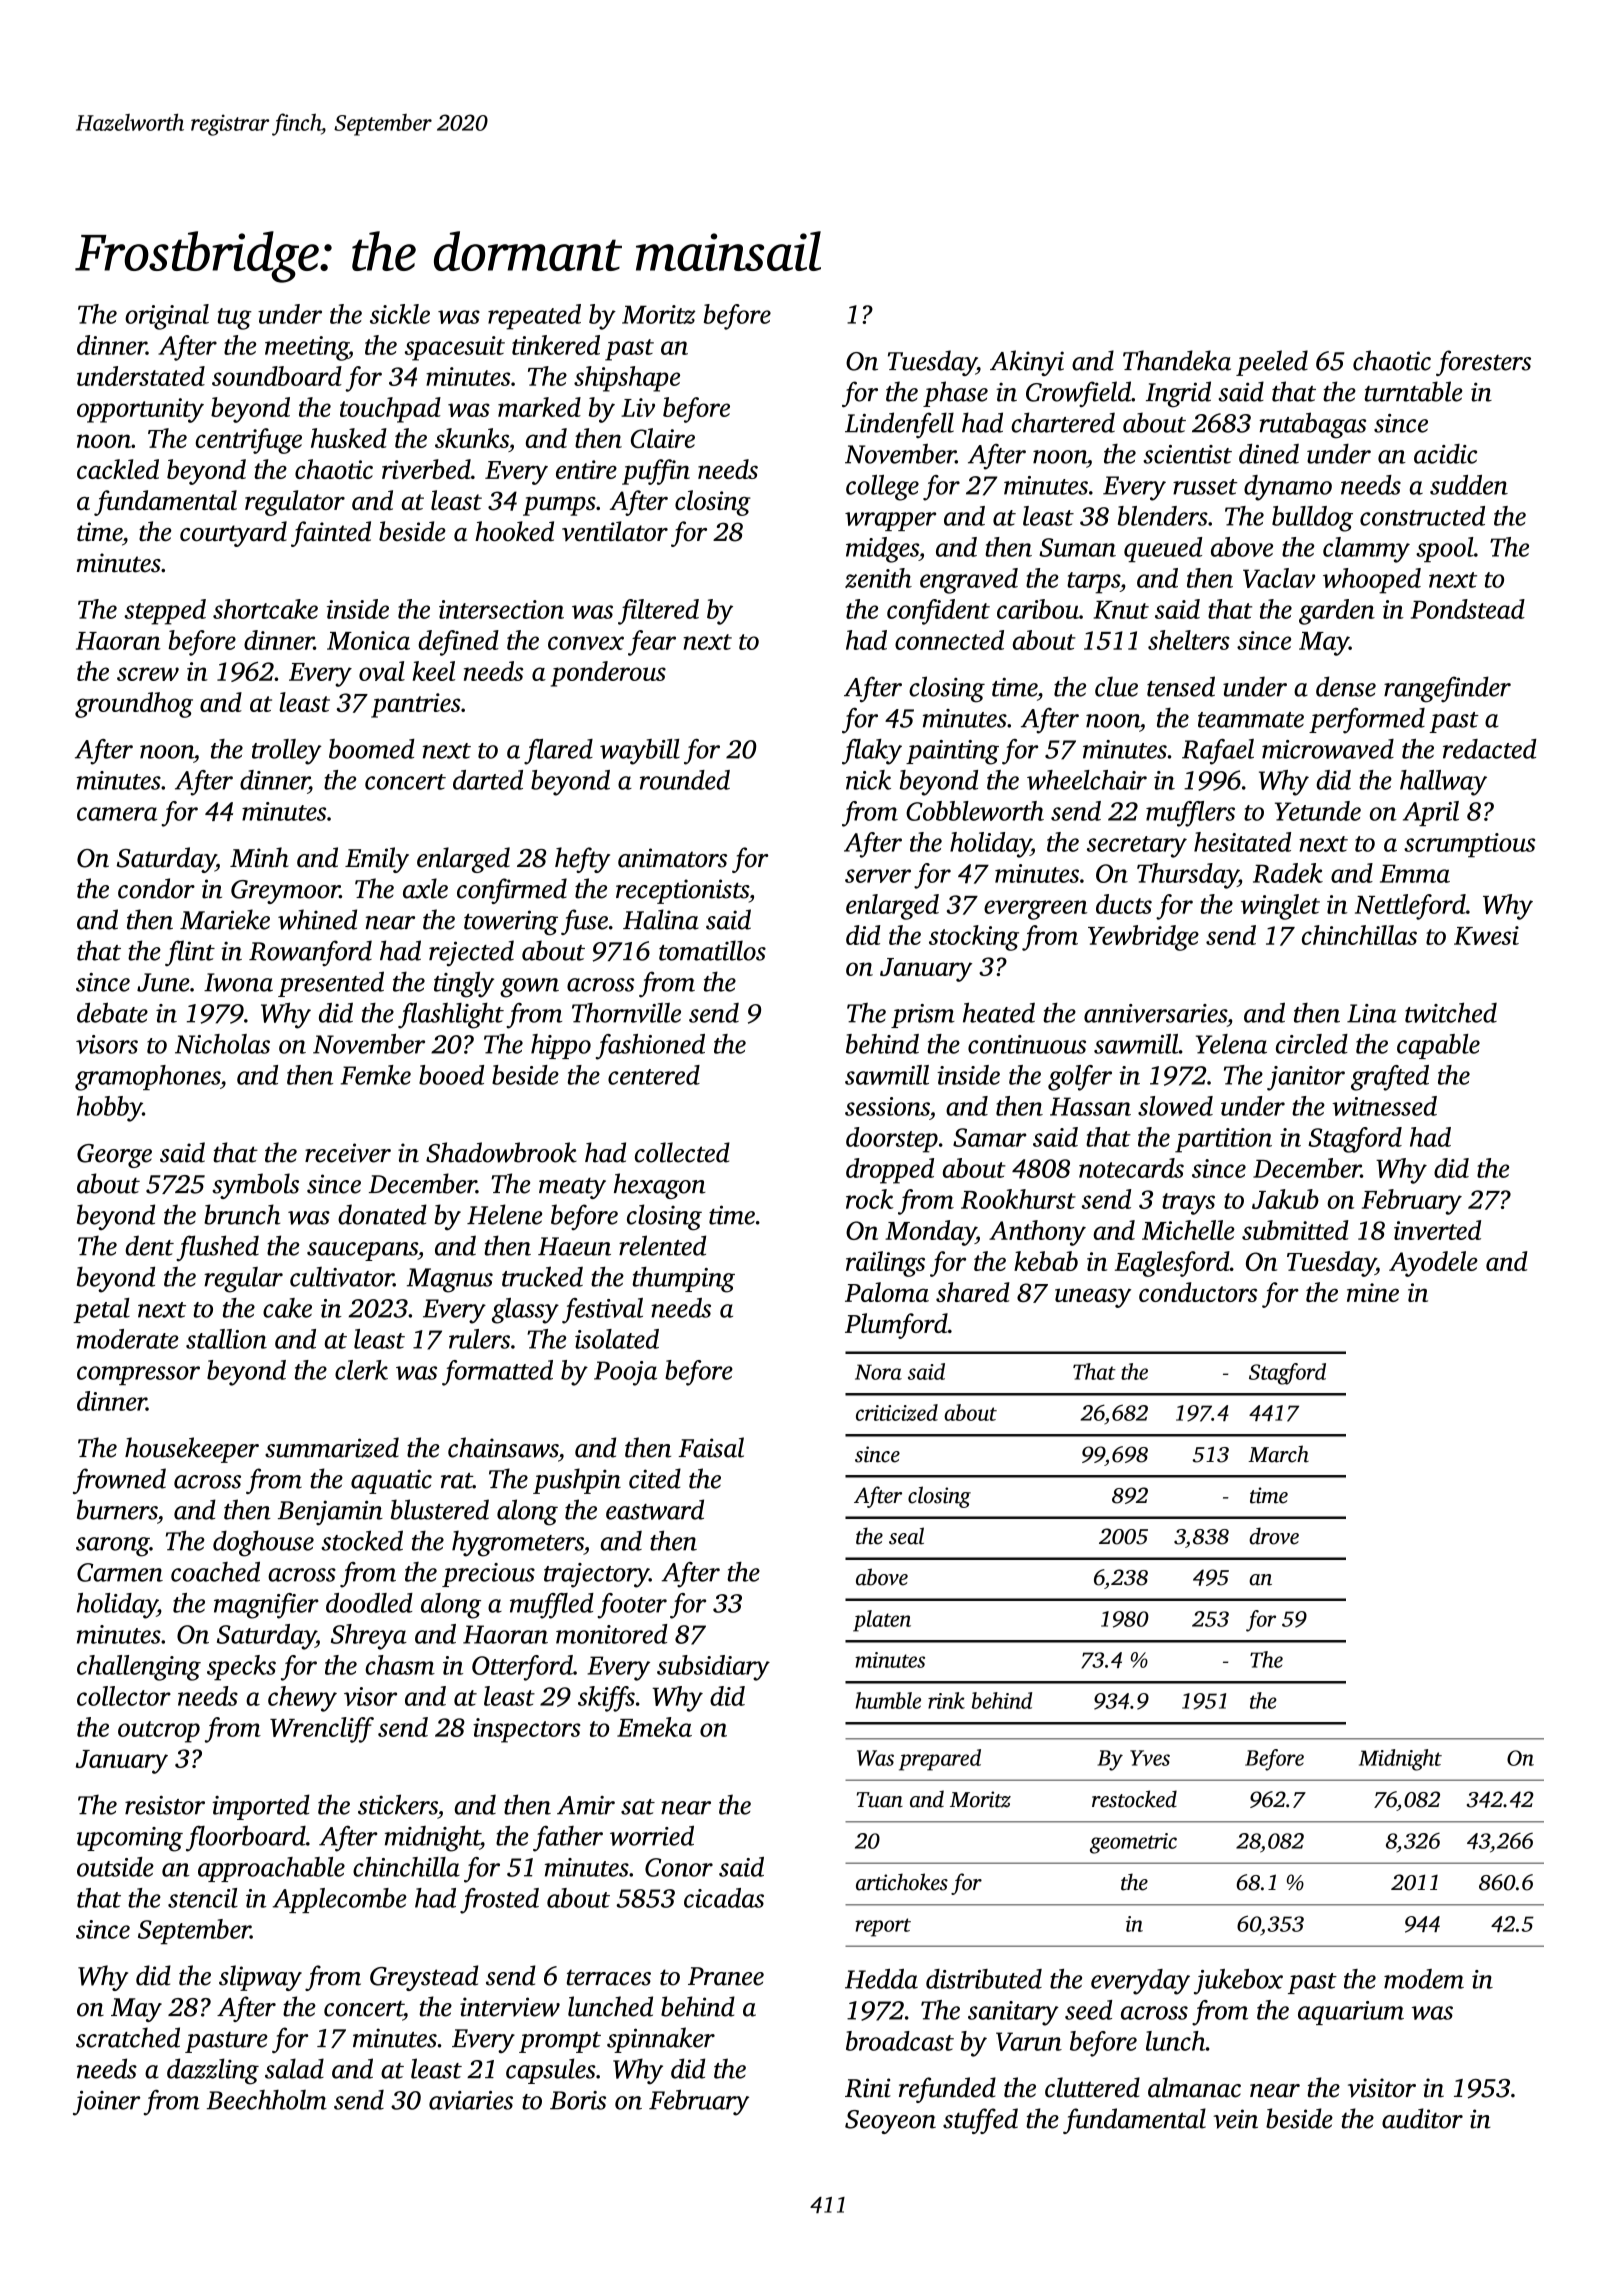 The width and height of the page is (1620, 2292). What do you see at coordinates (424, 1978) in the page?
I see `Greystead` at bounding box center [424, 1978].
